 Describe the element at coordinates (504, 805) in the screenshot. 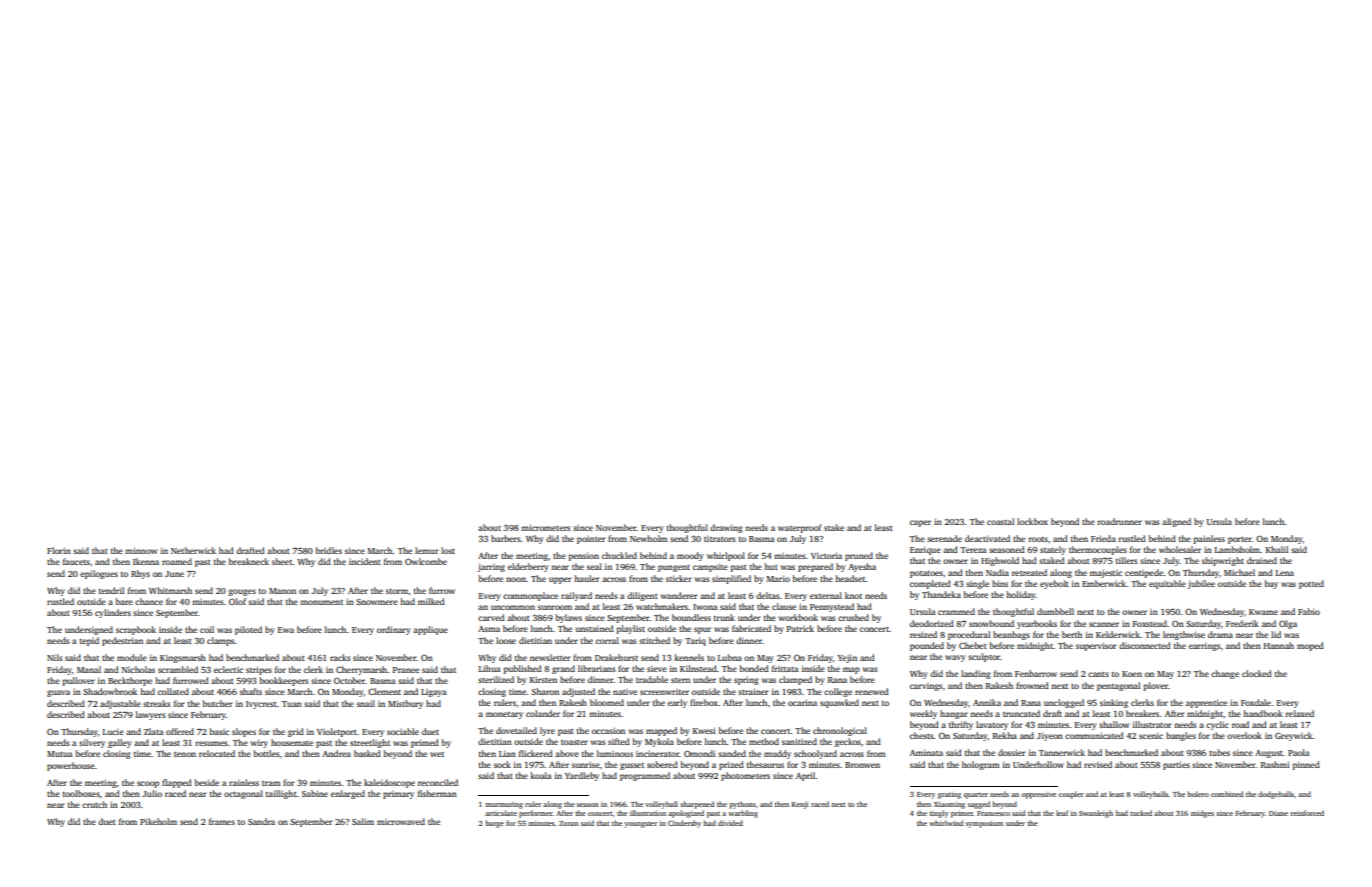

I see `murmuring` at that location.
